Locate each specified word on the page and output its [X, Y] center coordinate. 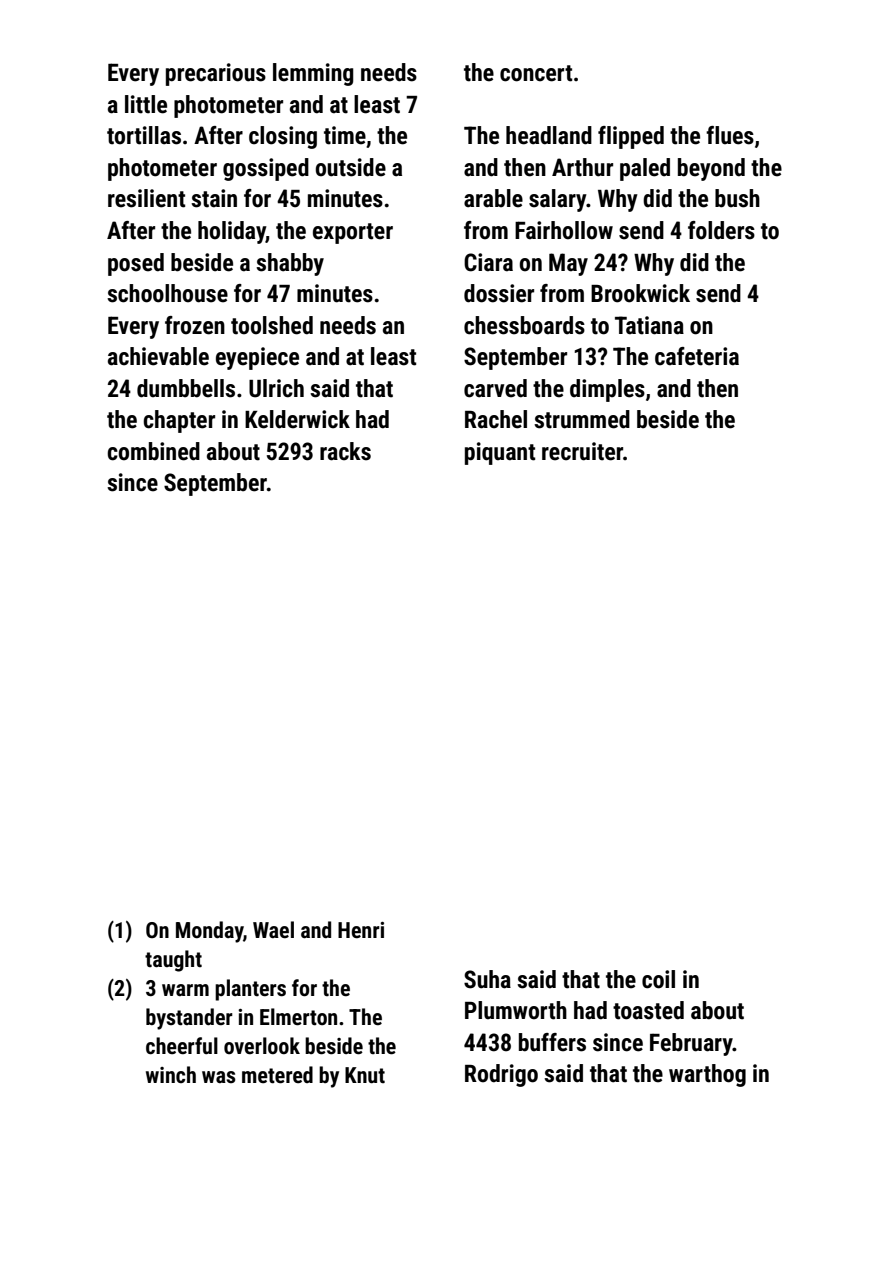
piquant [500, 453]
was [219, 1077]
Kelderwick [297, 419]
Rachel [496, 419]
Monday [209, 932]
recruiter [582, 451]
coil [658, 979]
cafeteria [697, 356]
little [146, 104]
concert [536, 73]
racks [345, 451]
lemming [313, 74]
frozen [195, 325]
